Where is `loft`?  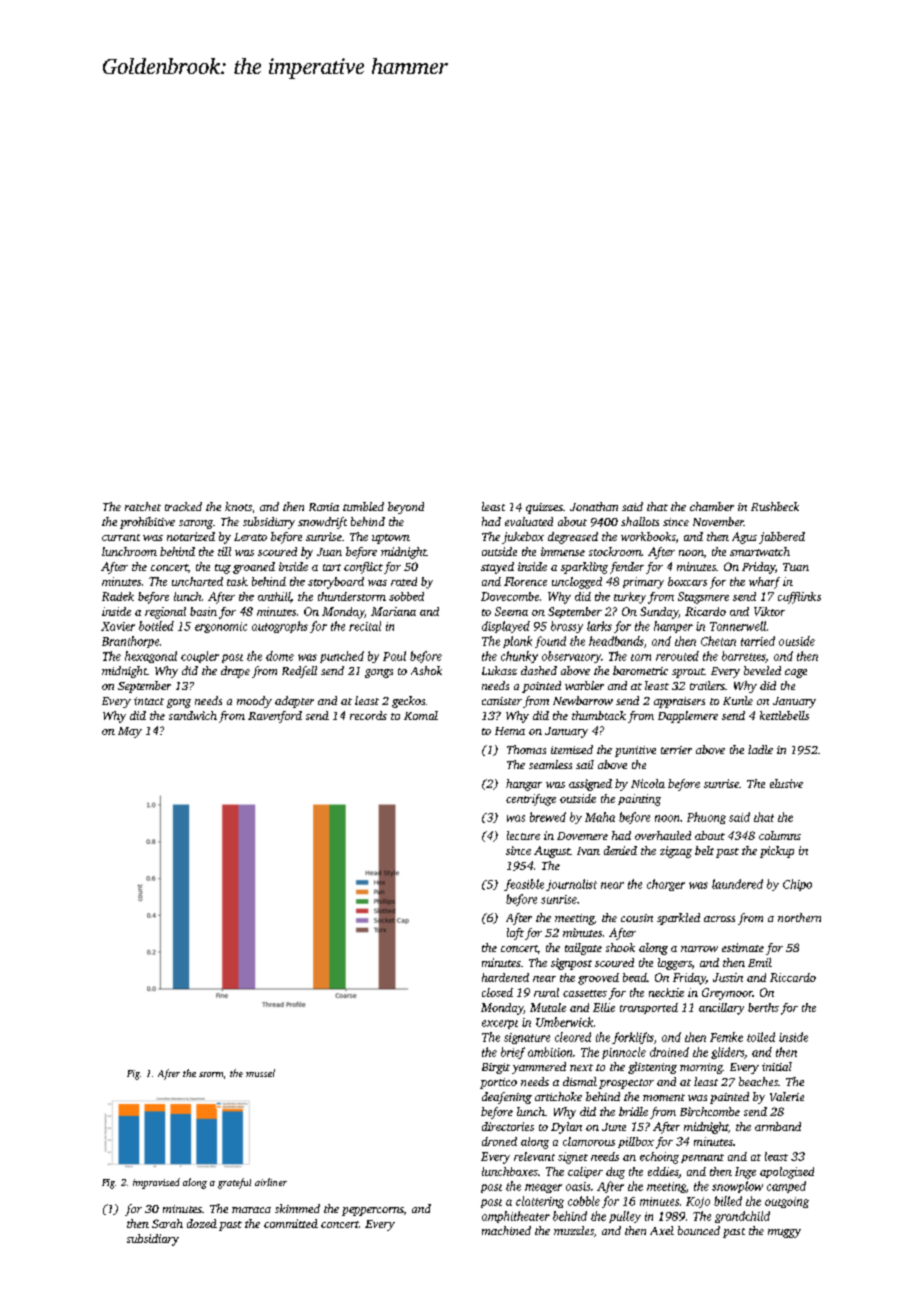
loft is located at coordinates (515, 934).
